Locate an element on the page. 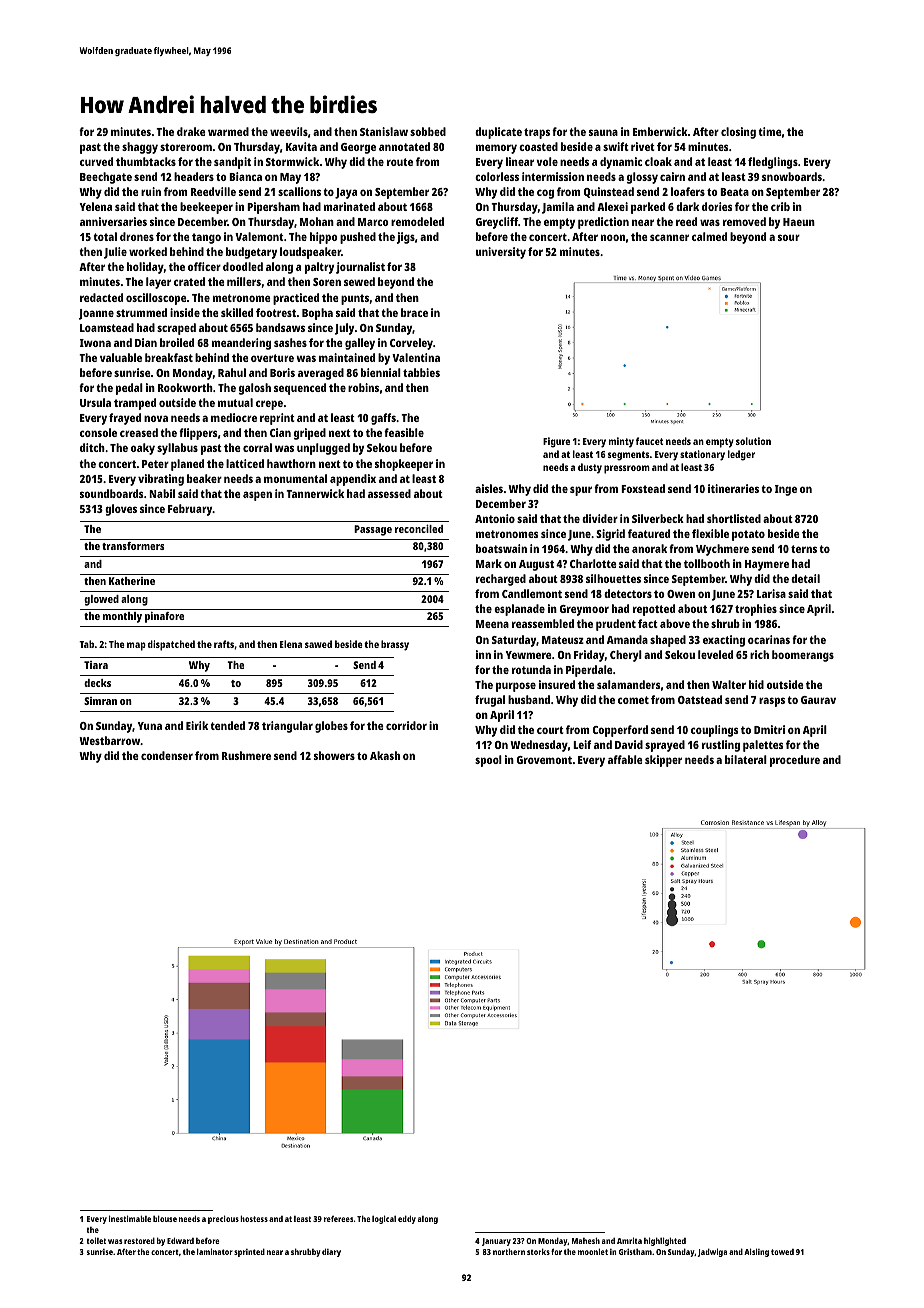  Jamila is located at coordinates (558, 208).
